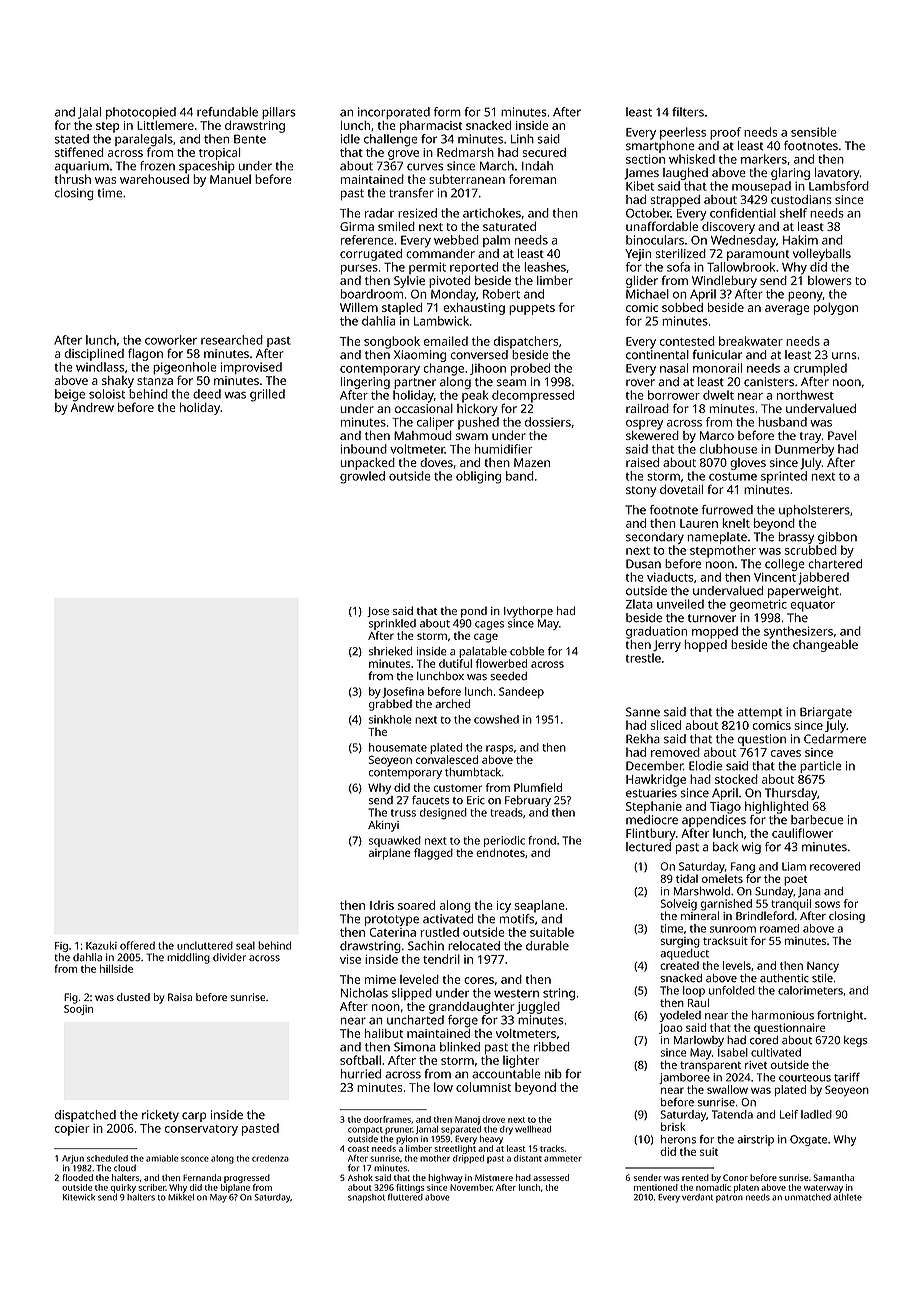 The width and height of the screenshot is (924, 1308). Describe the element at coordinates (504, 907) in the screenshot. I see `icy` at that location.
